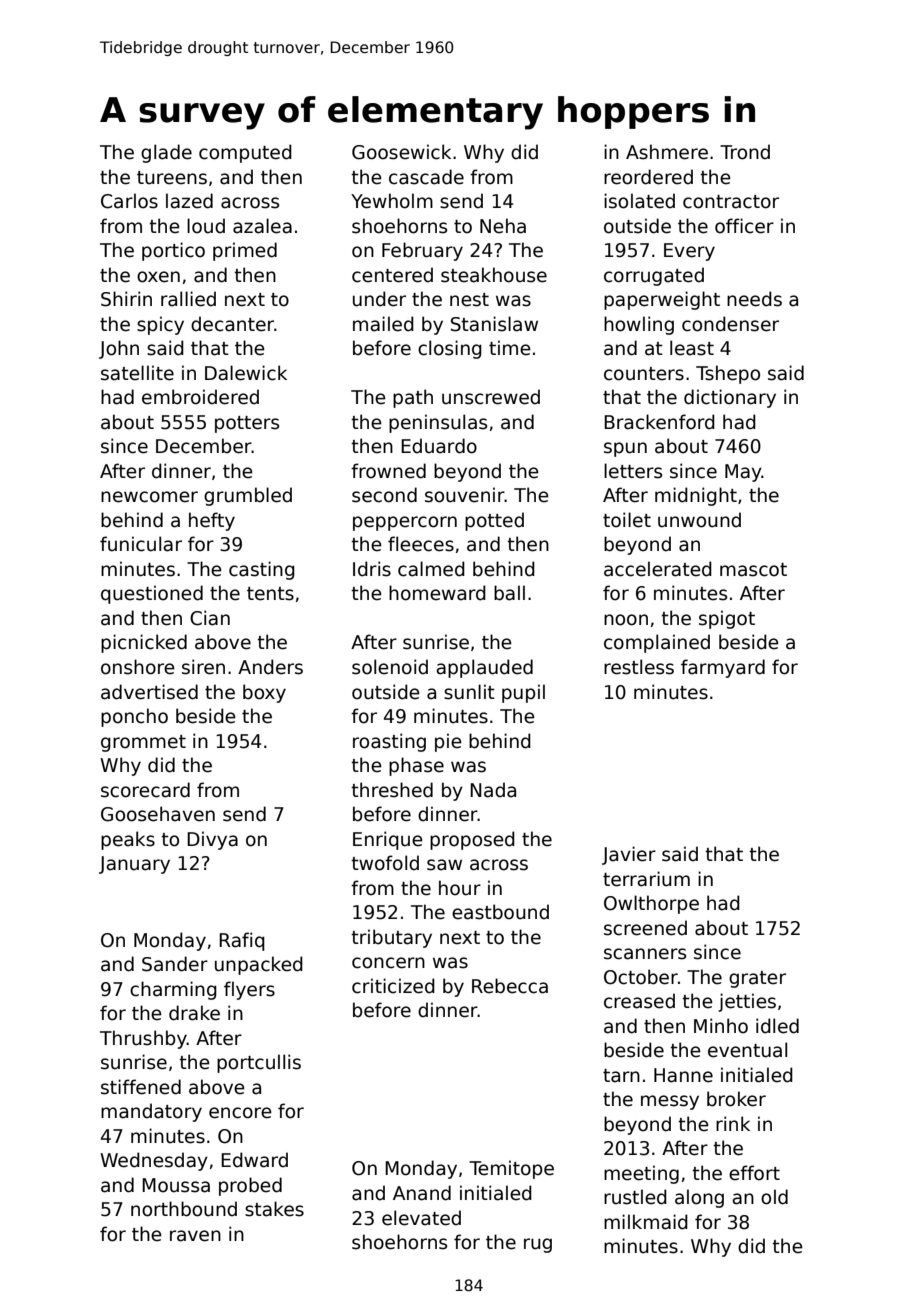 The height and width of the screenshot is (1316, 908). I want to click on glade, so click(166, 153).
